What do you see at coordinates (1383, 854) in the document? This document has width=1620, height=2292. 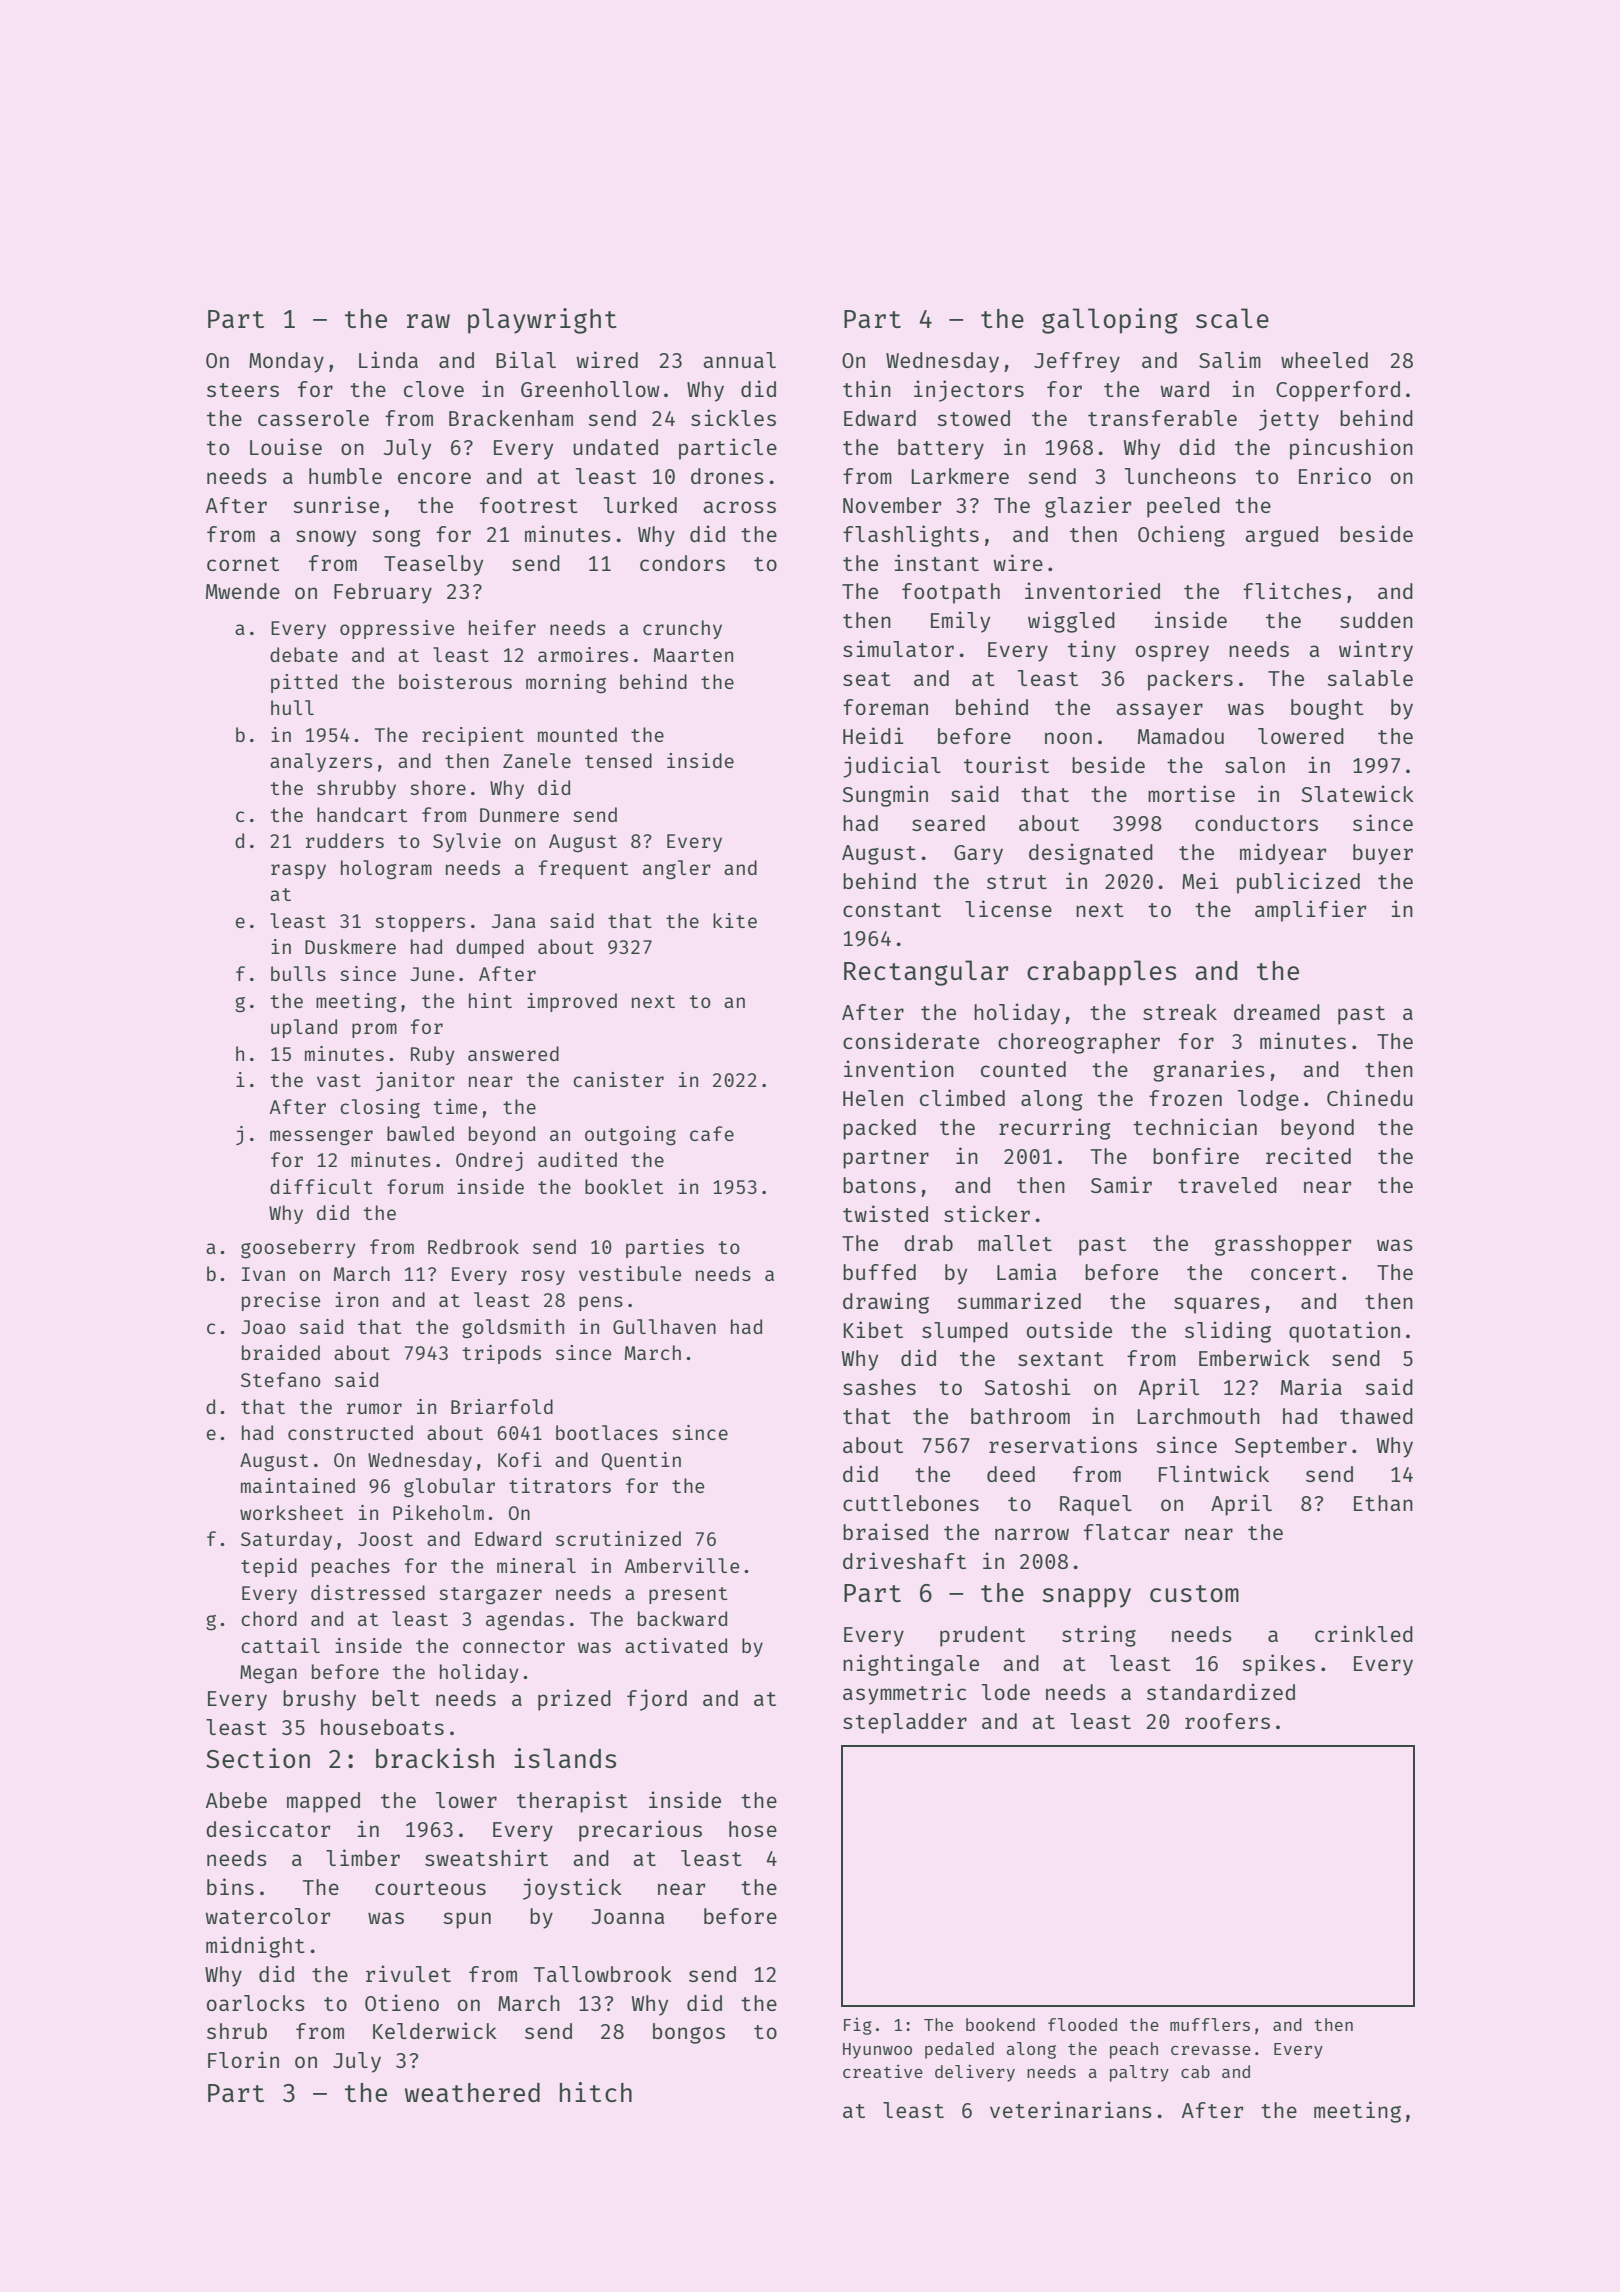 I see `buyer` at bounding box center [1383, 854].
